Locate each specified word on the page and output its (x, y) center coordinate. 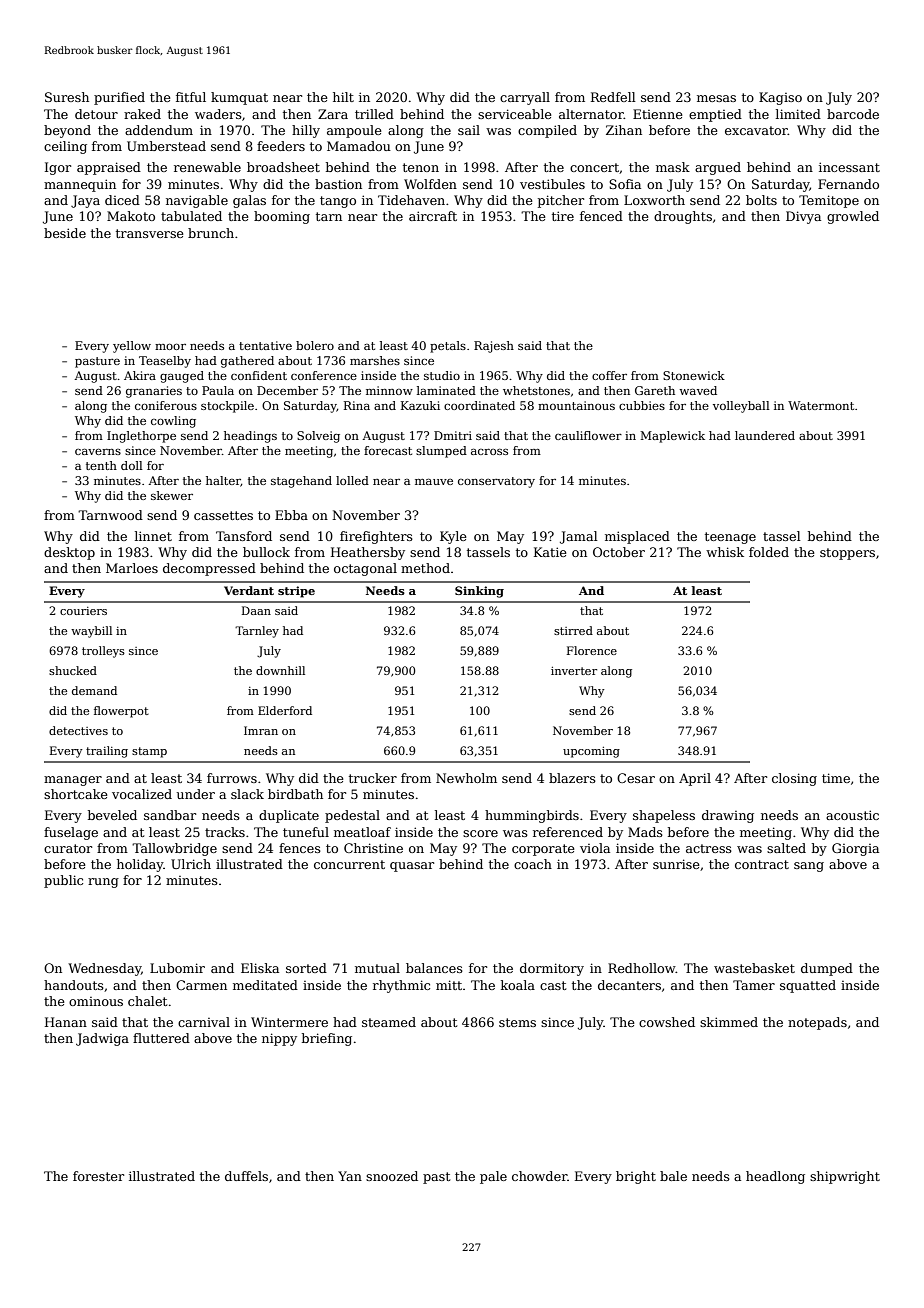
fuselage (71, 833)
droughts (683, 217)
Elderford (285, 710)
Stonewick (694, 375)
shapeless (664, 816)
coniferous (166, 405)
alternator (591, 114)
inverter (574, 671)
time (836, 778)
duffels (246, 1176)
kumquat (239, 98)
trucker (373, 778)
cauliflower (588, 435)
